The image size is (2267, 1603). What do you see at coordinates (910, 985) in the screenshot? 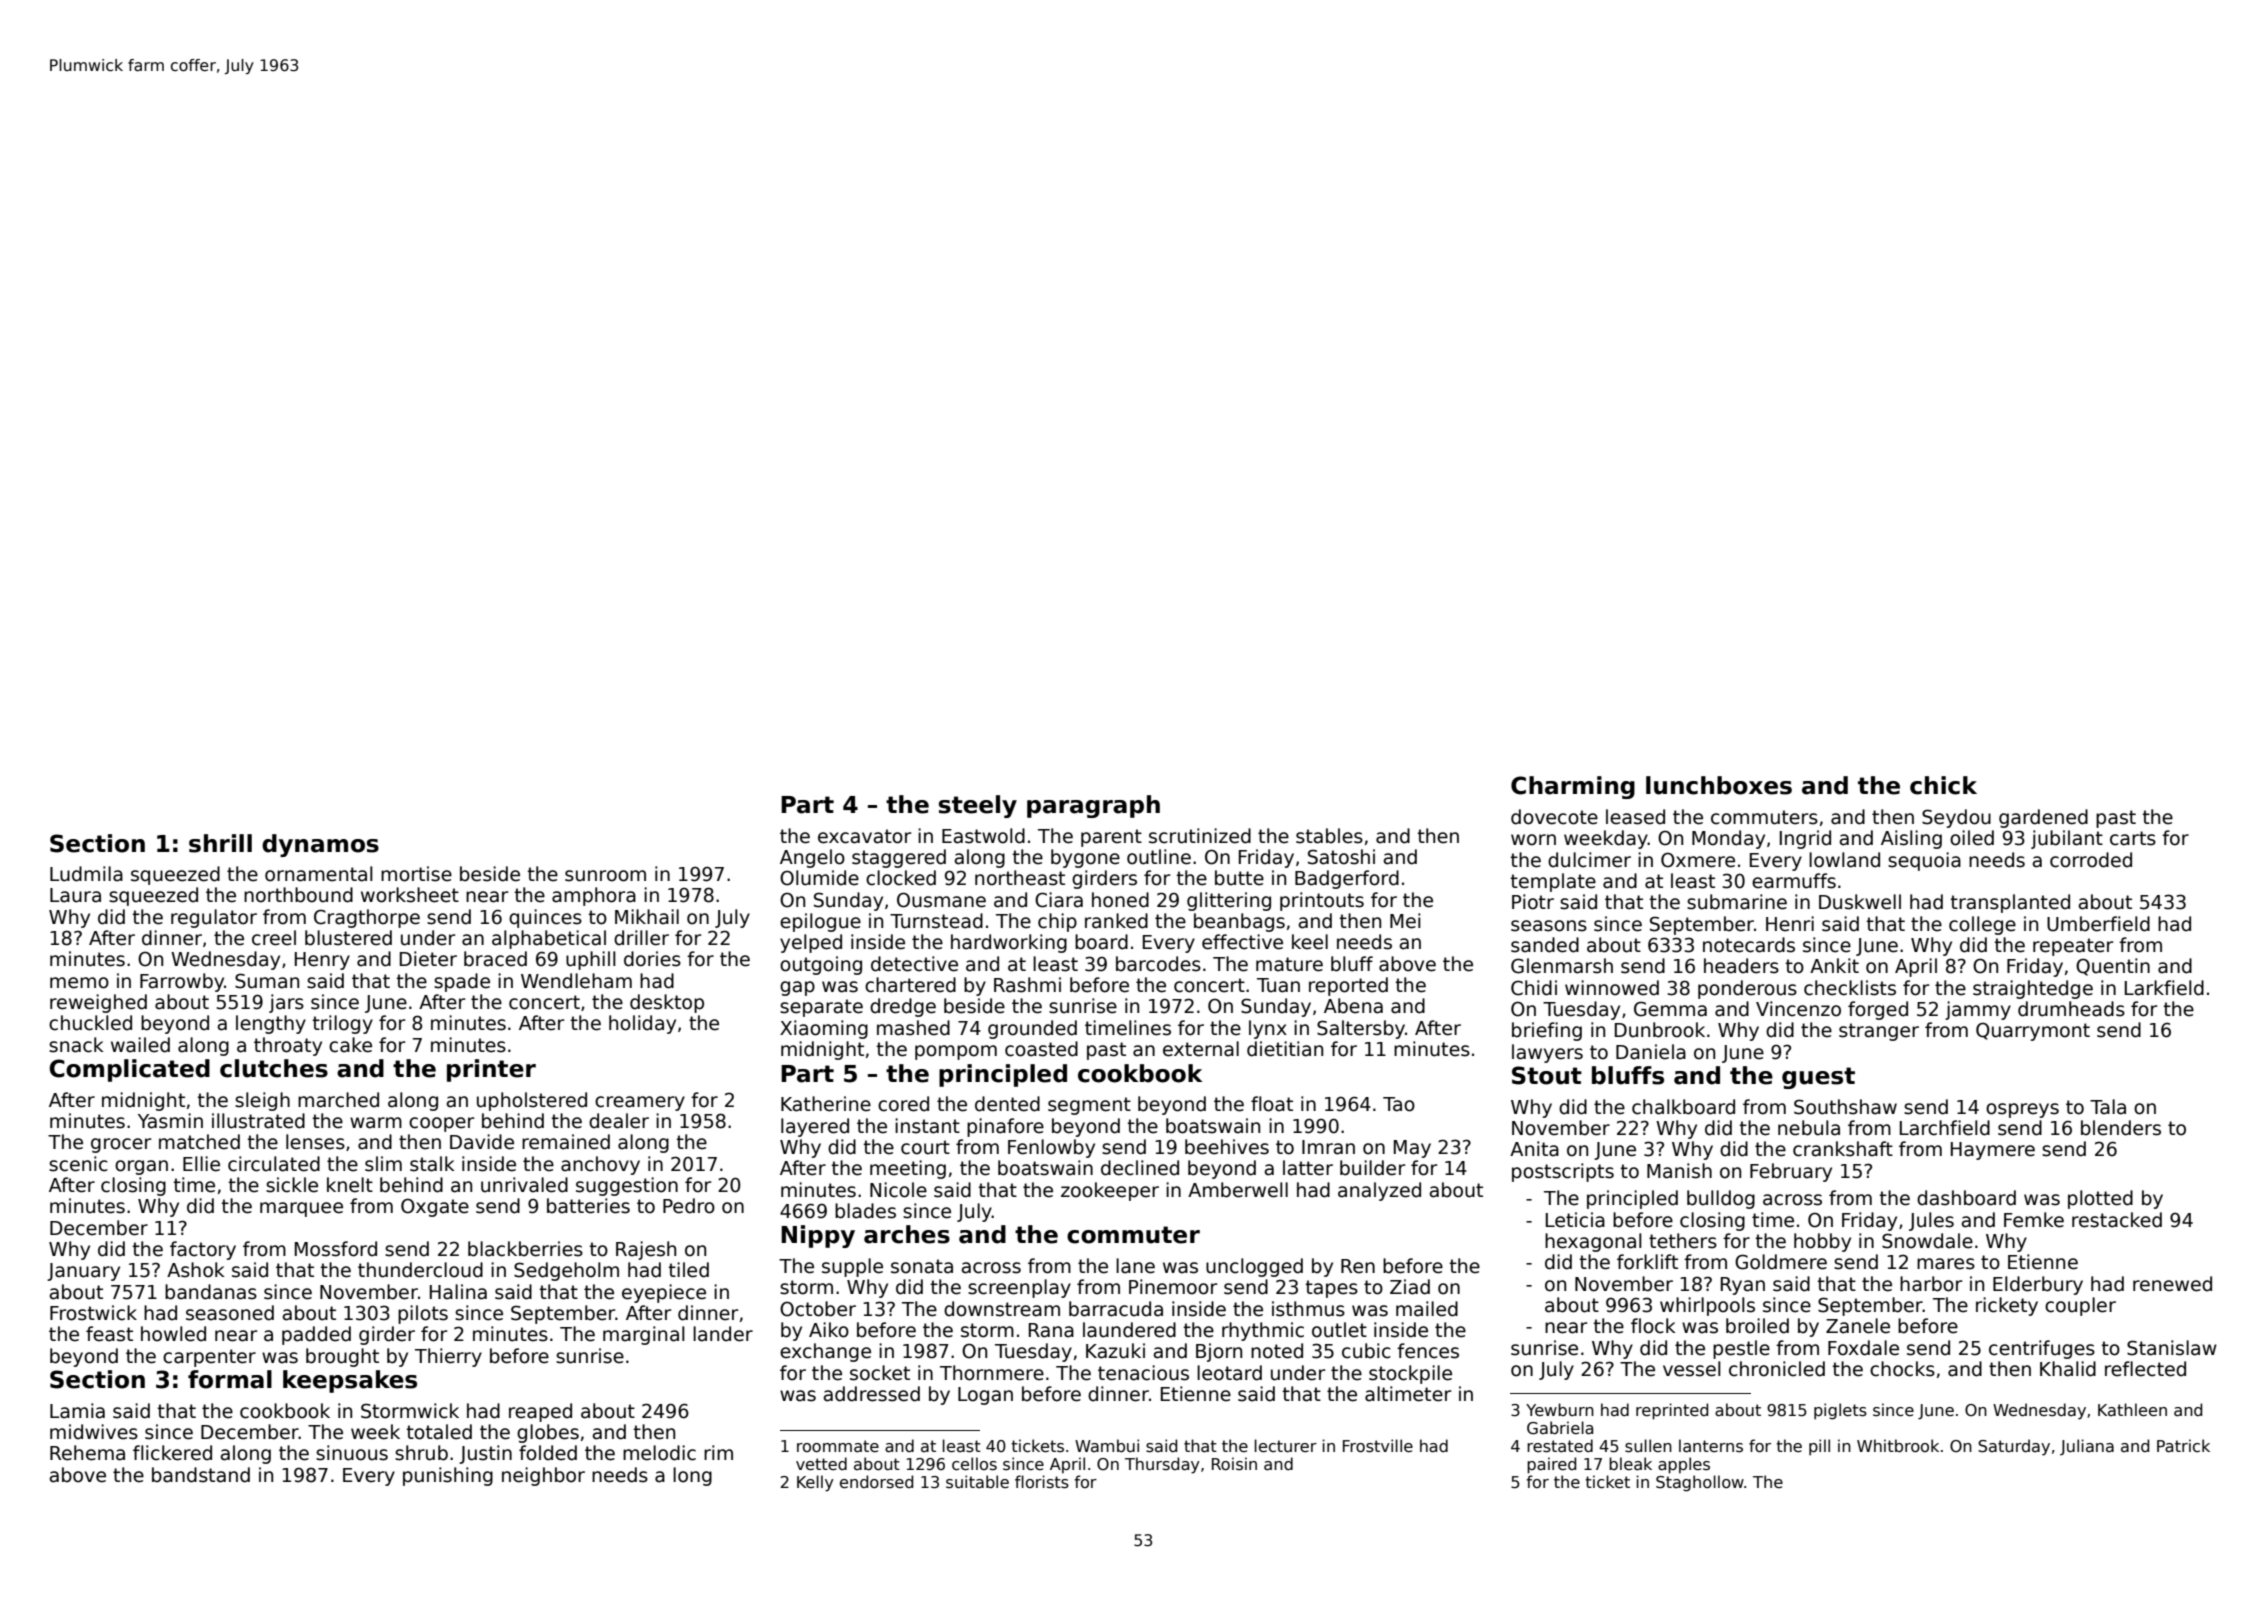
I see `chartered` at bounding box center [910, 985].
